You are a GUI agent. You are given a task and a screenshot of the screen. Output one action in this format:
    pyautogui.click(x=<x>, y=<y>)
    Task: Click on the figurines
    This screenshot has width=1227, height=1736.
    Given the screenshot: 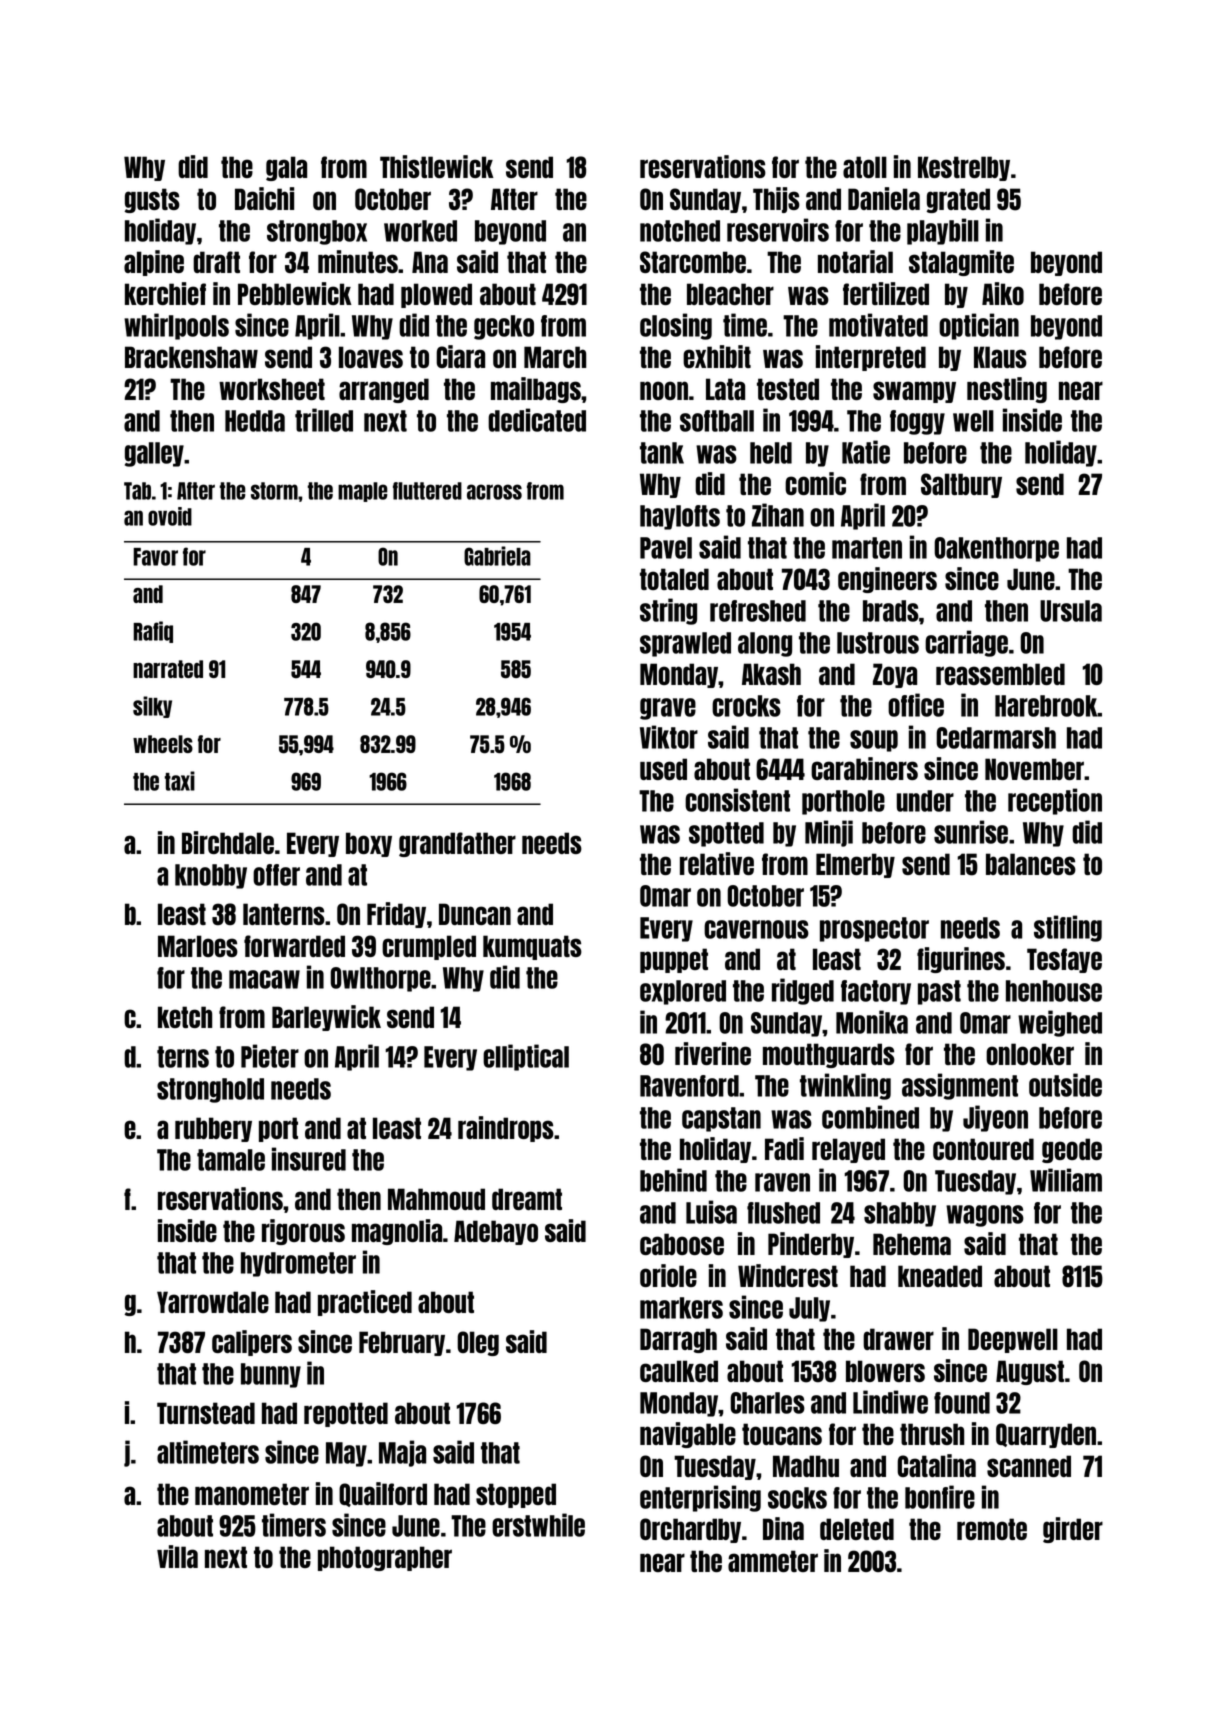 What is the action you would take?
    pyautogui.click(x=961, y=960)
